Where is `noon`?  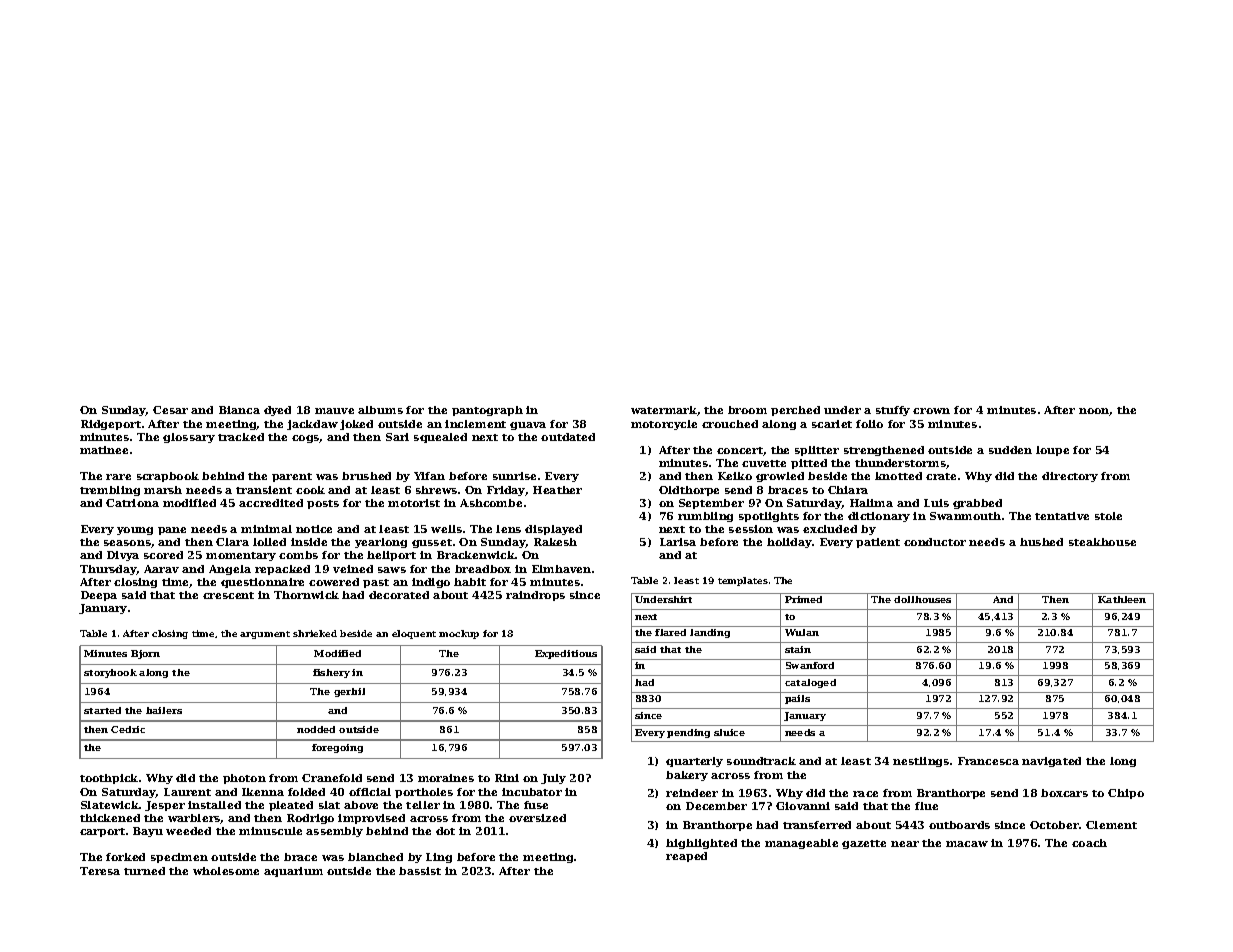 noon is located at coordinates (1094, 412).
